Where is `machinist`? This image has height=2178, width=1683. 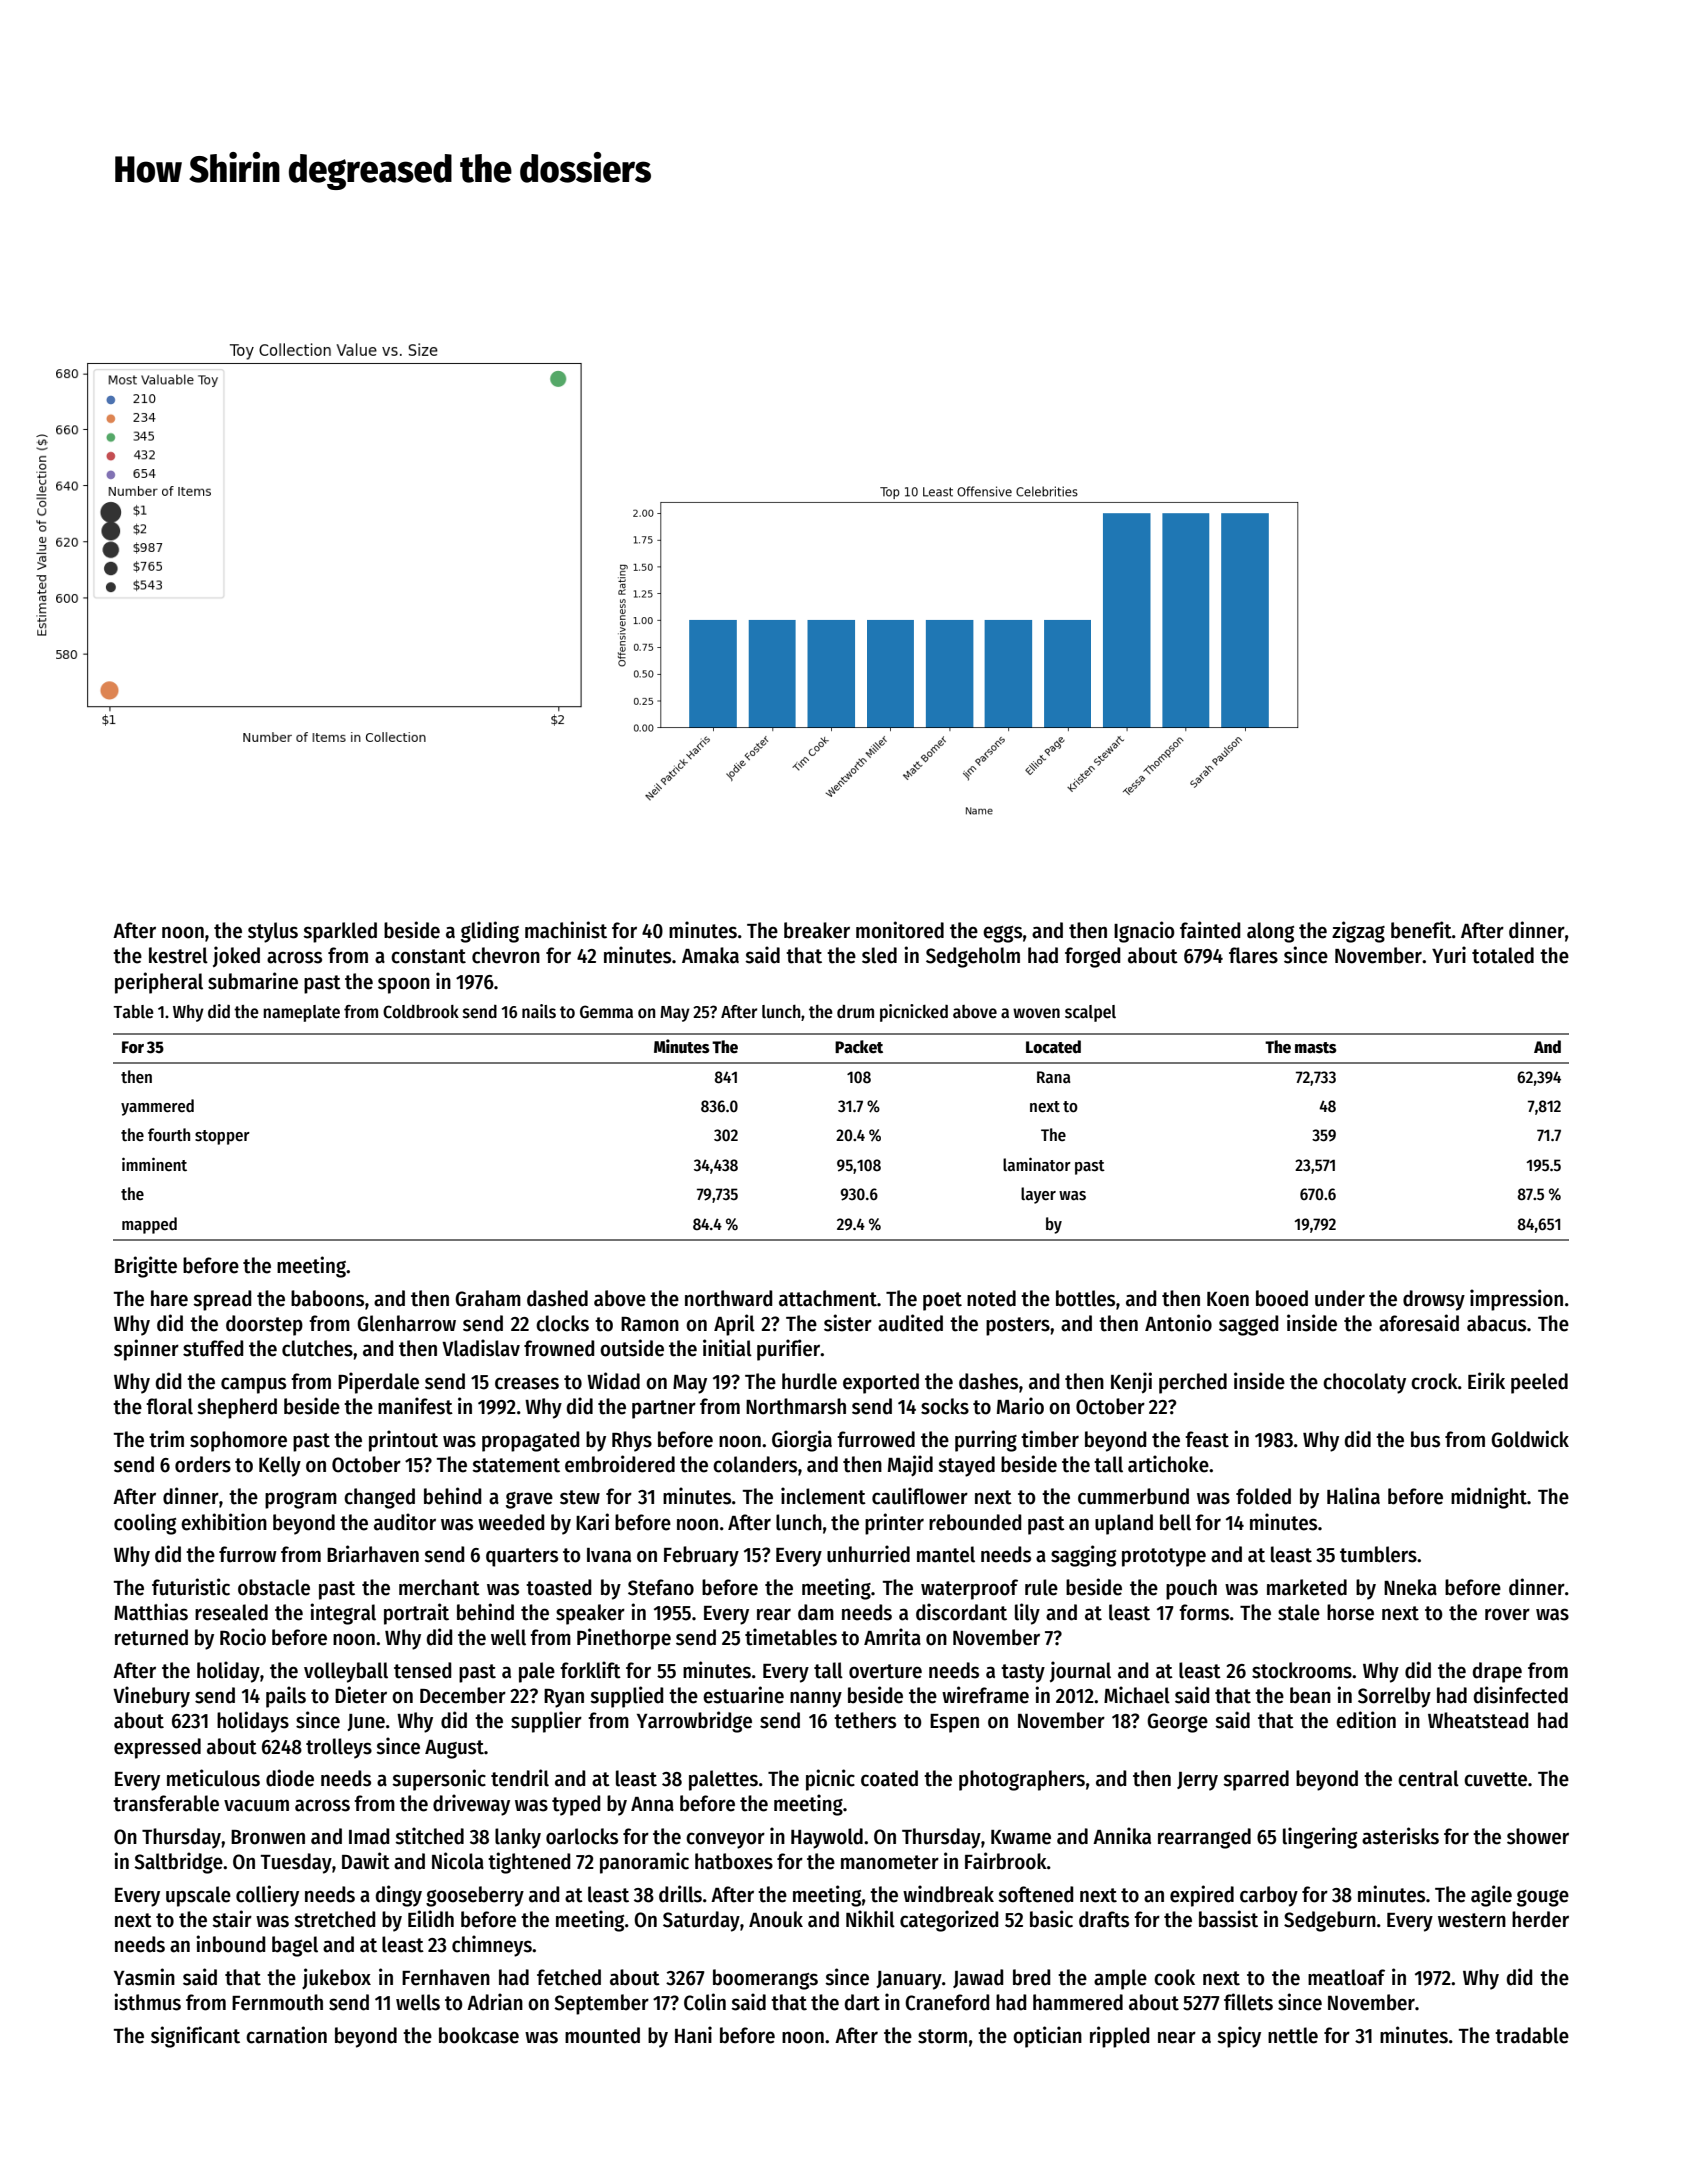 machinist is located at coordinates (566, 930).
